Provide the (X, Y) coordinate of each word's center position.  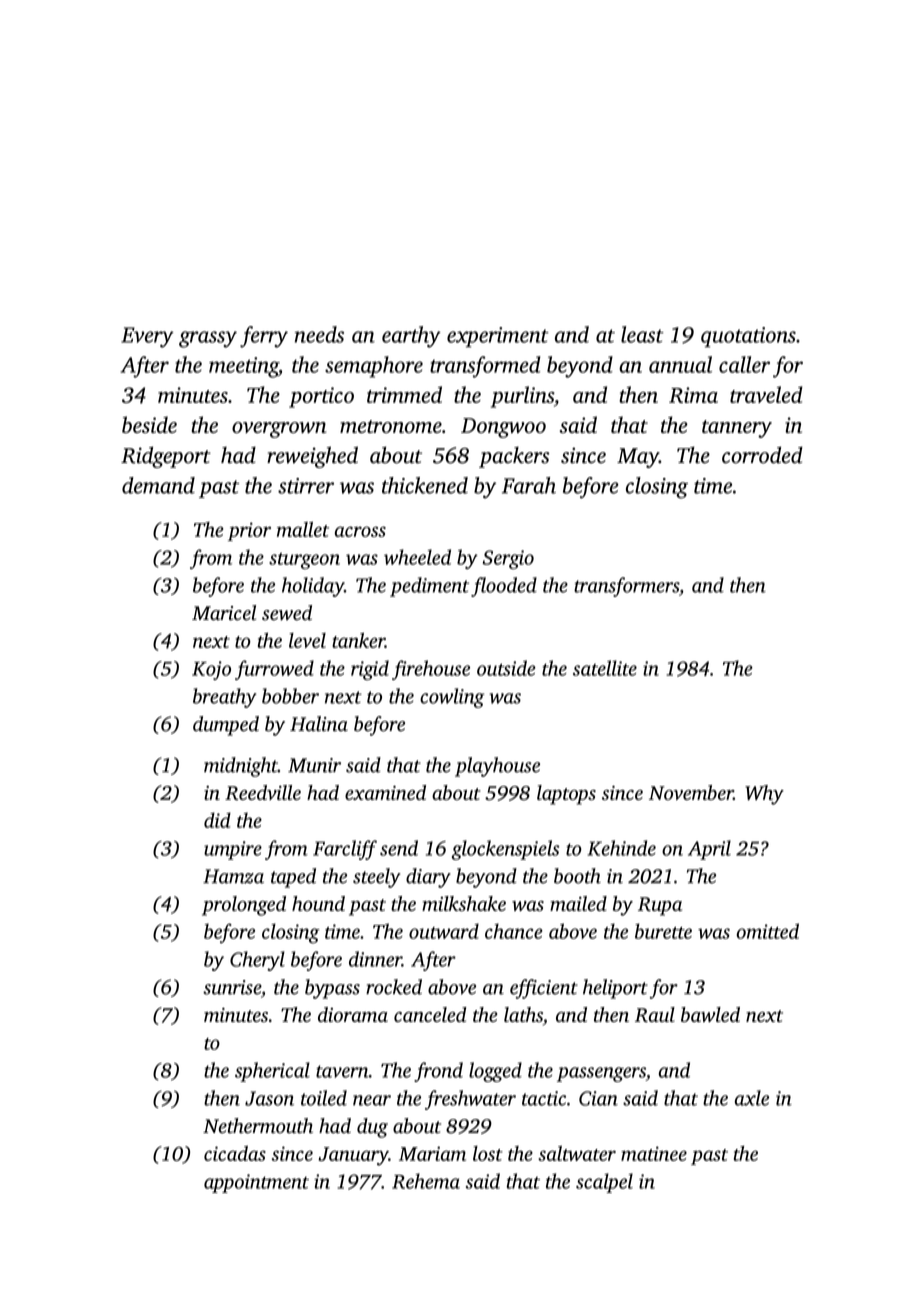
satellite (605, 668)
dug (372, 1128)
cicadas (235, 1153)
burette (663, 931)
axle (752, 1098)
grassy (208, 339)
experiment (498, 337)
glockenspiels (506, 850)
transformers (626, 587)
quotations (748, 337)
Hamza (233, 876)
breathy (224, 698)
